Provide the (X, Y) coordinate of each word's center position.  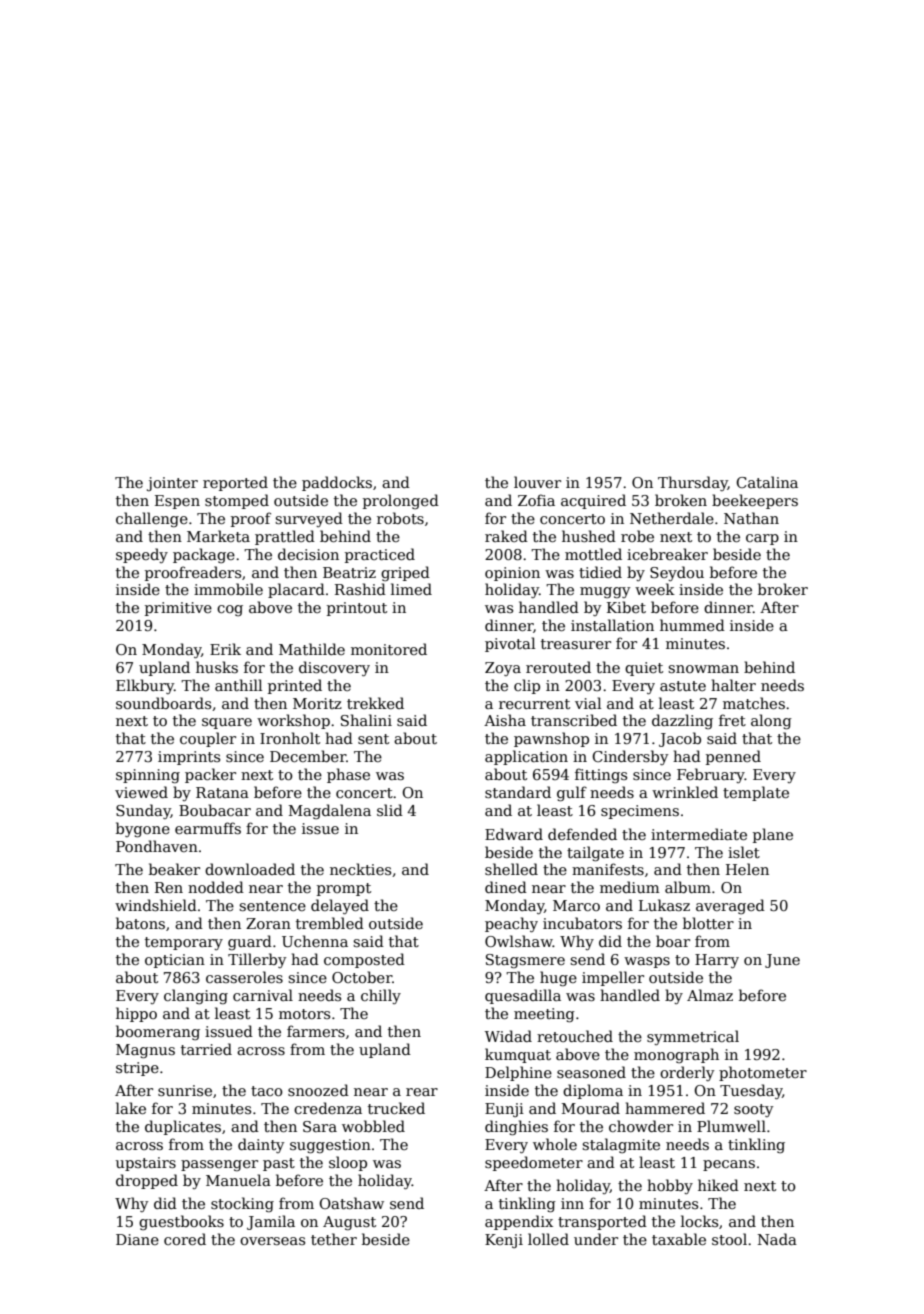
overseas (272, 1241)
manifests (608, 869)
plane (773, 835)
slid (390, 810)
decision (308, 554)
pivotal (510, 644)
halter (733, 685)
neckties (360, 869)
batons (140, 923)
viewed (141, 792)
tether (334, 1239)
